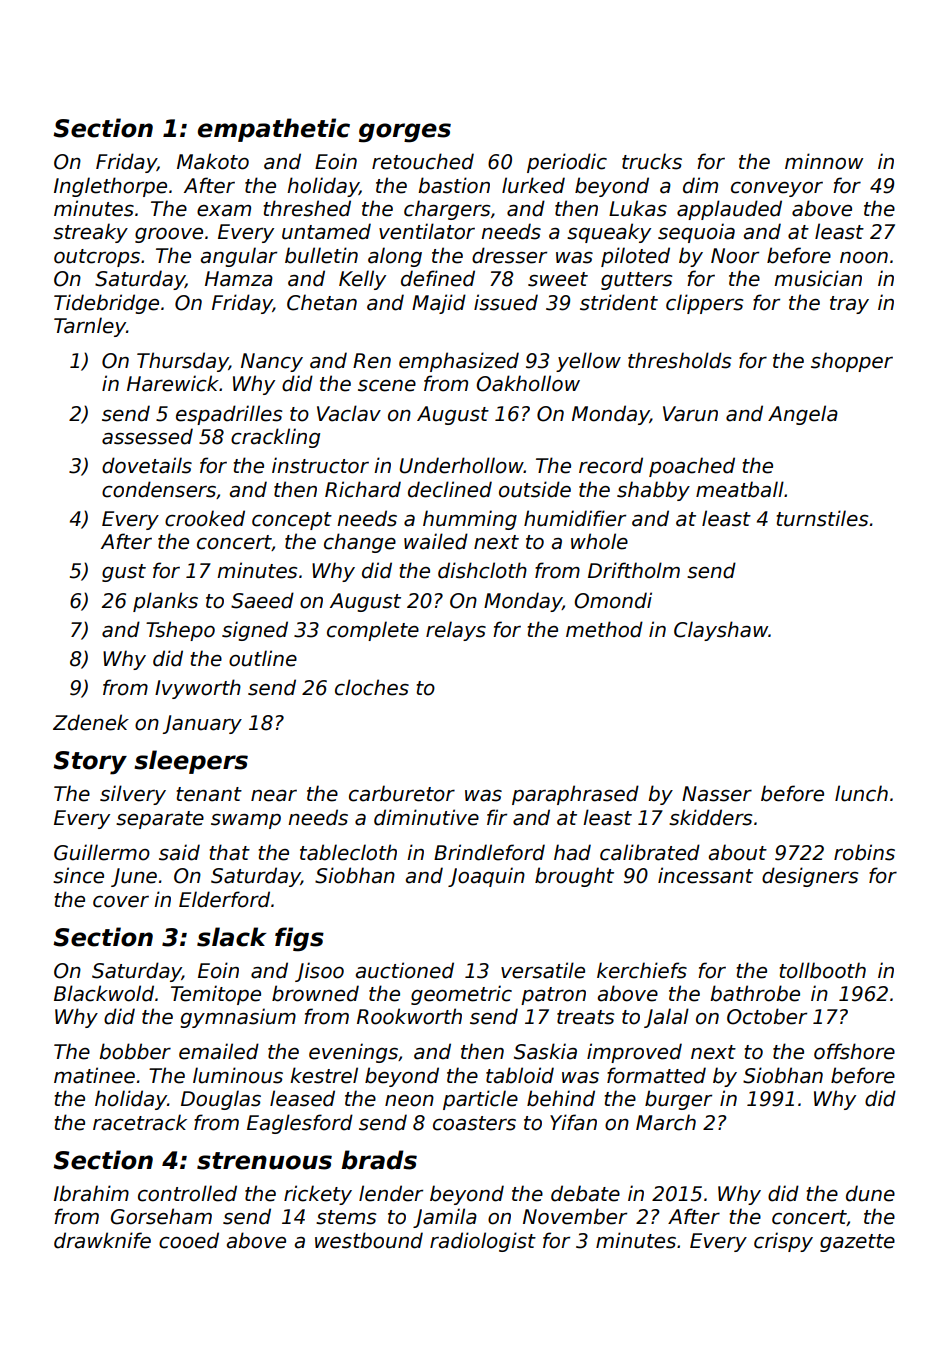  What do you see at coordinates (740, 489) in the image?
I see `meatball` at bounding box center [740, 489].
